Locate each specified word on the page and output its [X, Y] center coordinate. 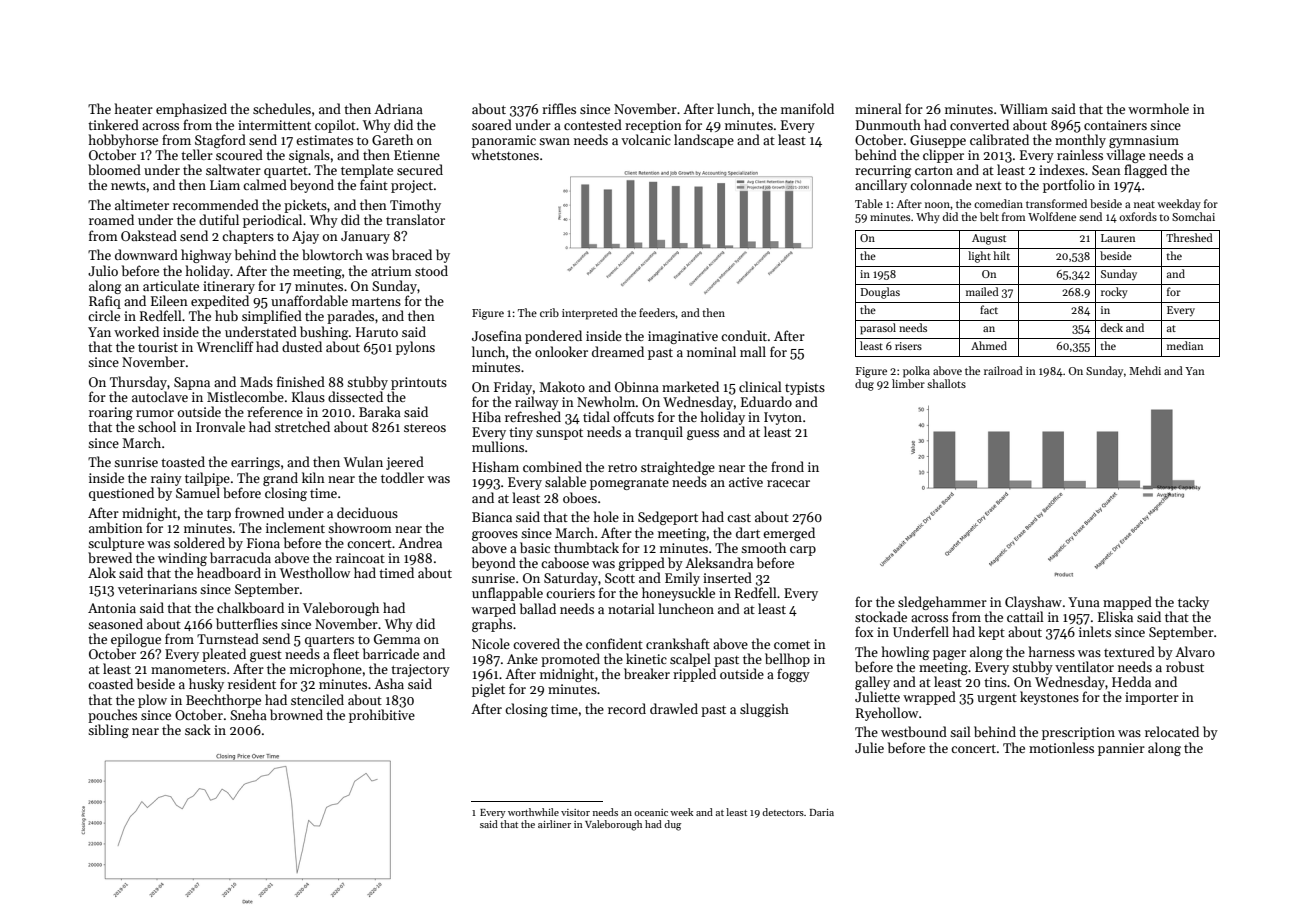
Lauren [1118, 238]
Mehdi [1145, 370]
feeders [657, 312]
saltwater [233, 169]
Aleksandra [719, 562]
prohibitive [382, 716]
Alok [102, 572]
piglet [488, 690]
